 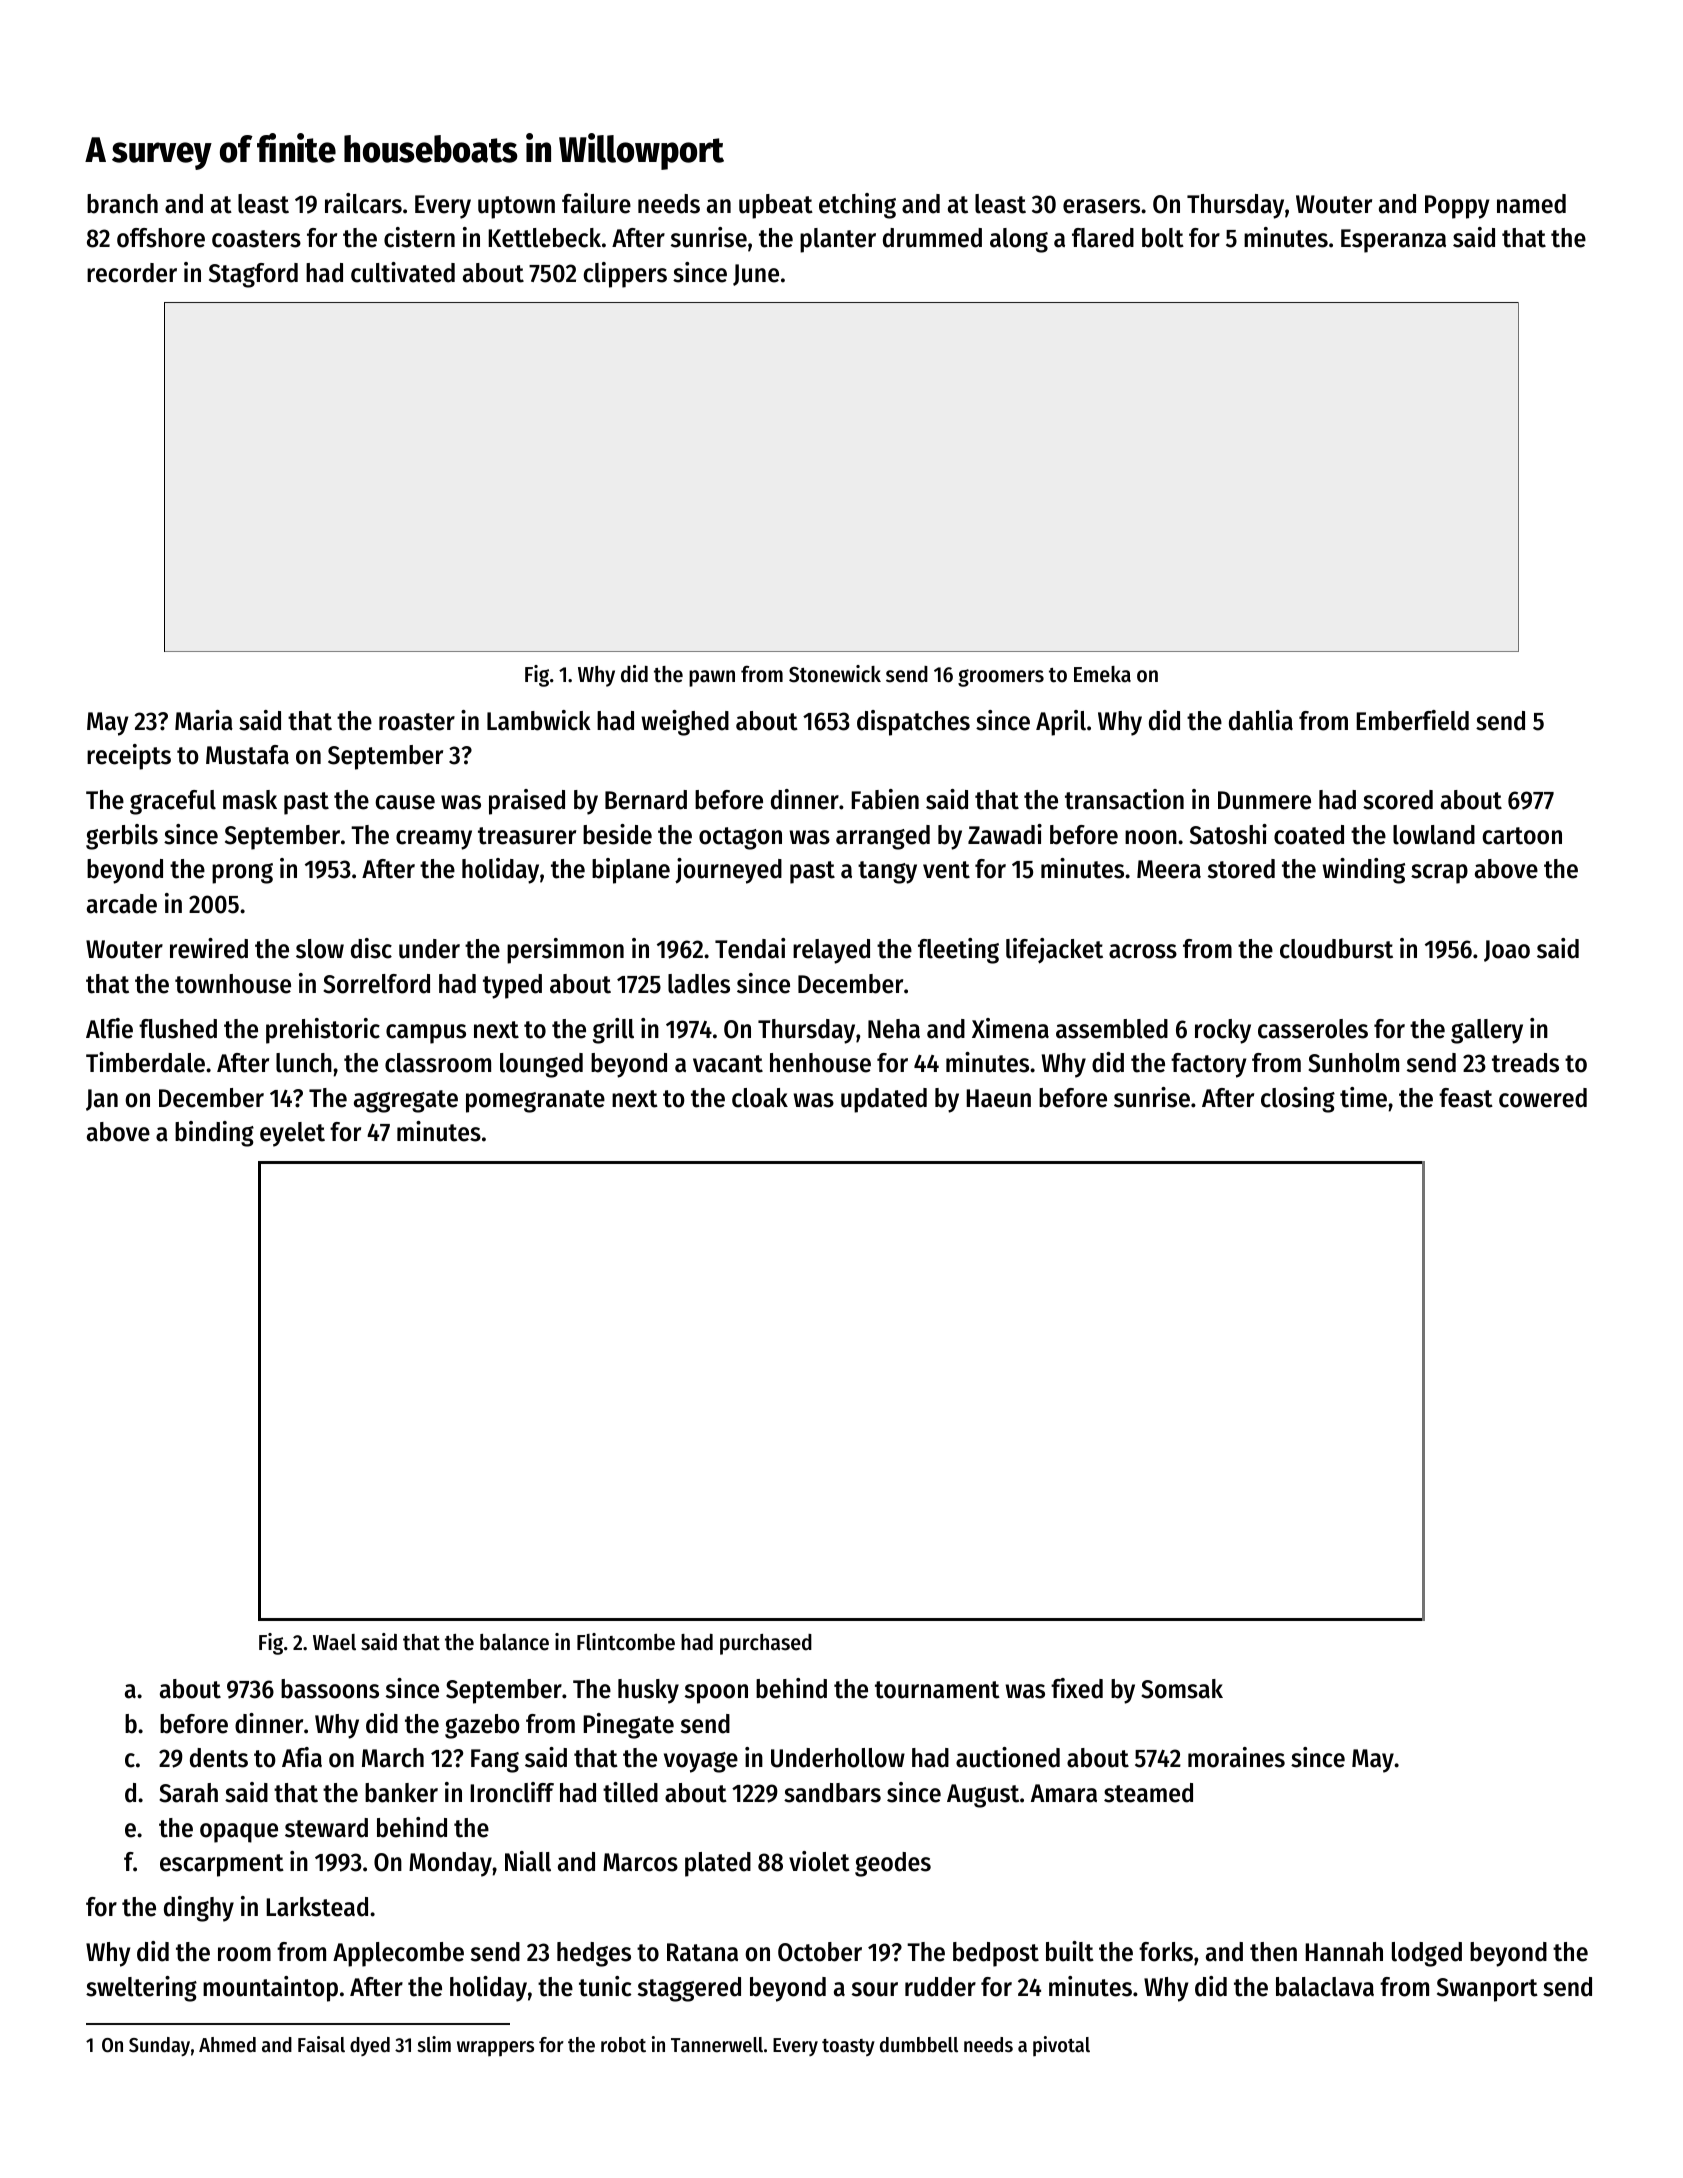 What do you see at coordinates (253, 275) in the document?
I see `Stagford` at bounding box center [253, 275].
